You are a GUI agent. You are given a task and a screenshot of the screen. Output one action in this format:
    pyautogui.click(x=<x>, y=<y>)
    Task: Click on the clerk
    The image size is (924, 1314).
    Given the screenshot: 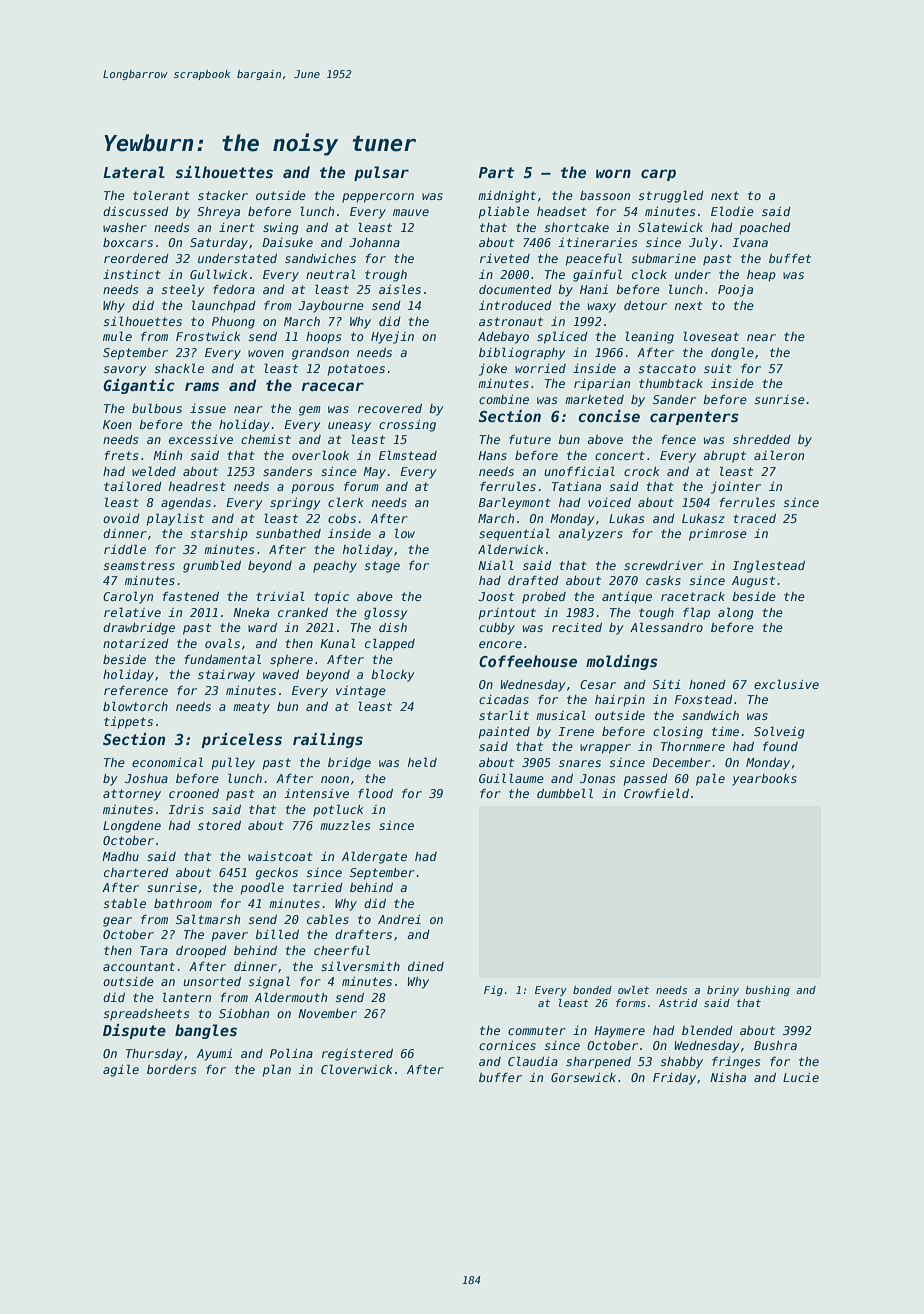 What is the action you would take?
    pyautogui.click(x=346, y=502)
